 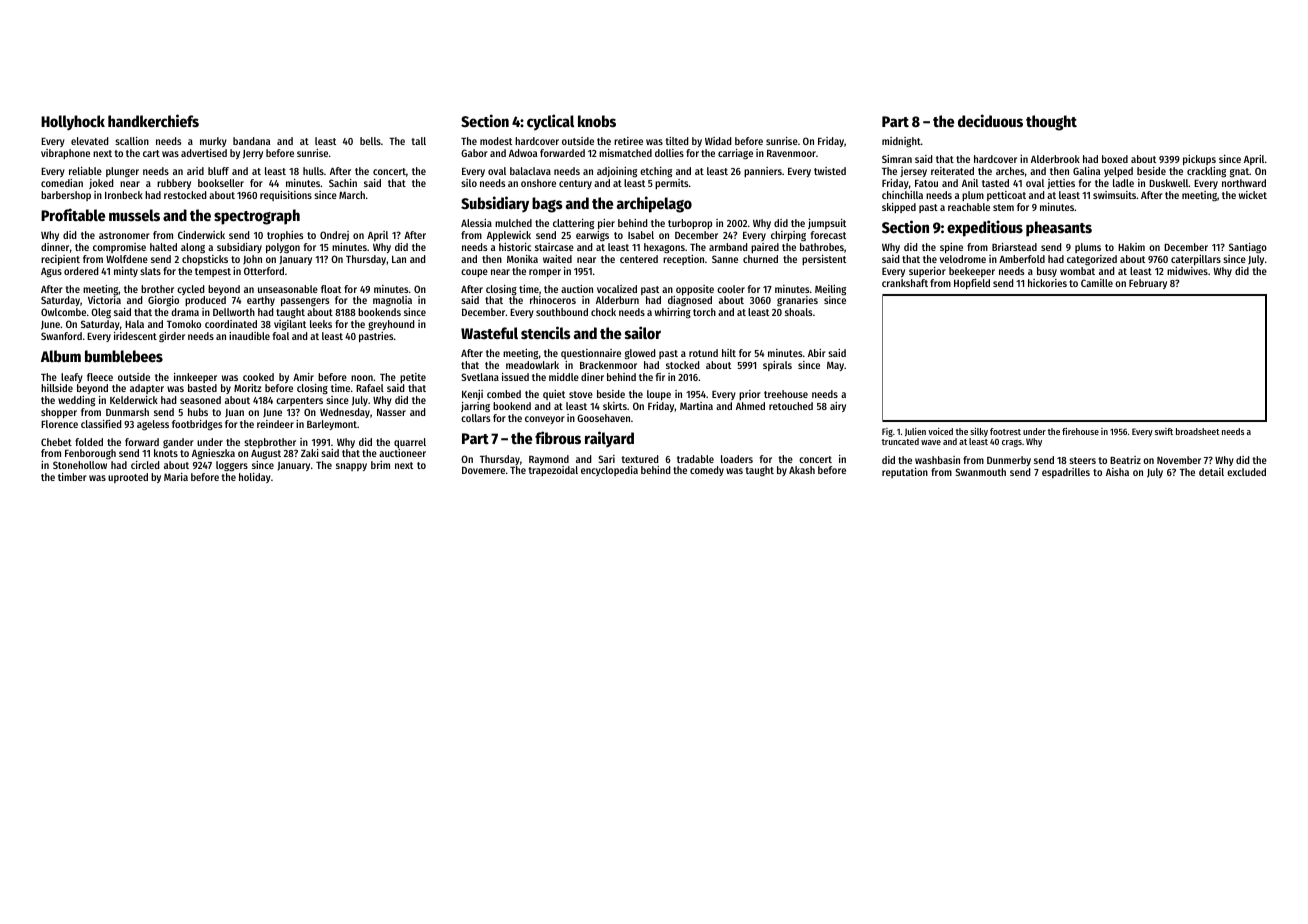 I want to click on iridescent, so click(x=135, y=336).
